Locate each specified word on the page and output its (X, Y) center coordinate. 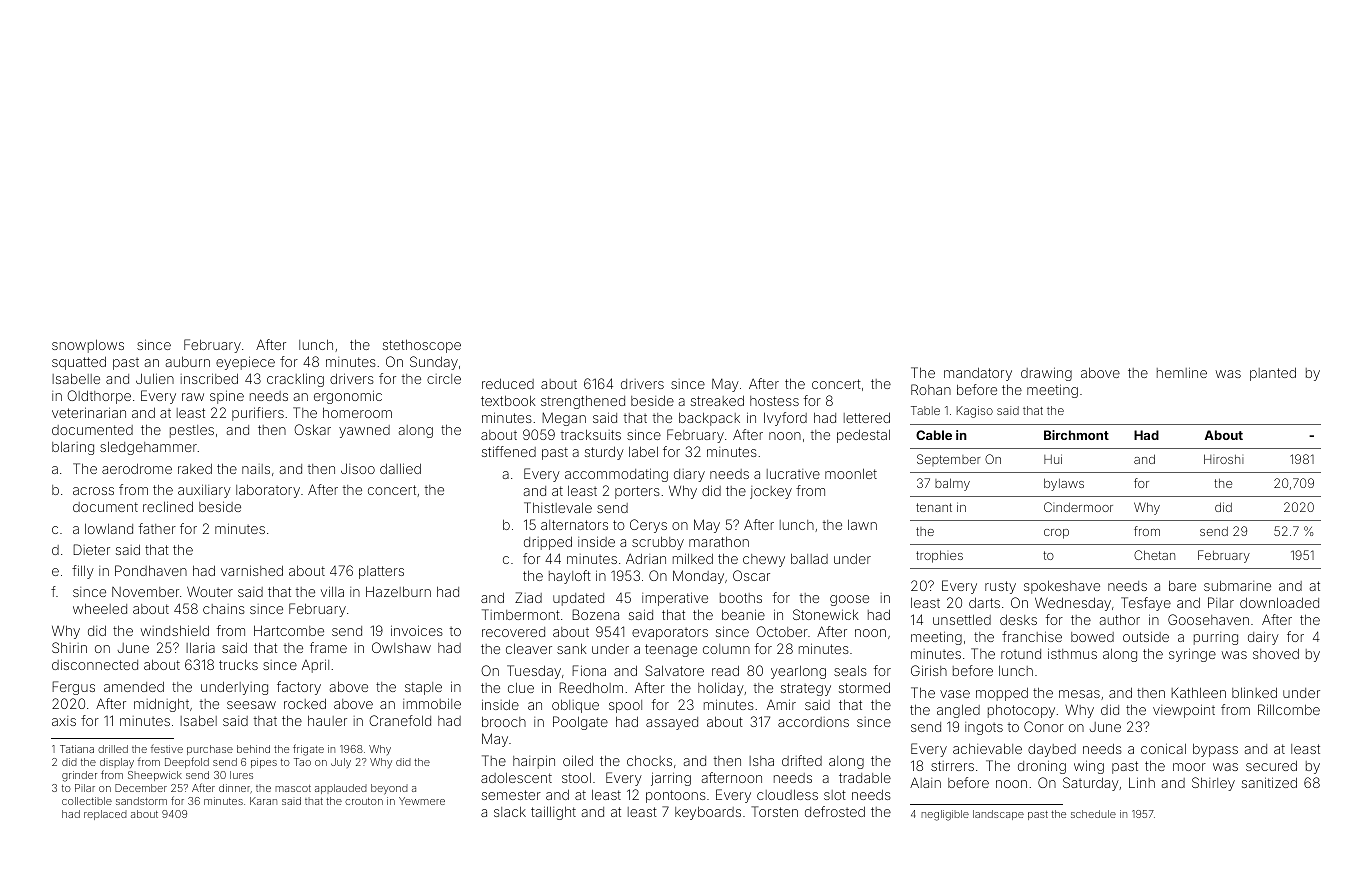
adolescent (516, 778)
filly (83, 572)
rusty (1000, 587)
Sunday (434, 363)
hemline (1182, 372)
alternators (574, 525)
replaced (105, 815)
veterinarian (89, 412)
